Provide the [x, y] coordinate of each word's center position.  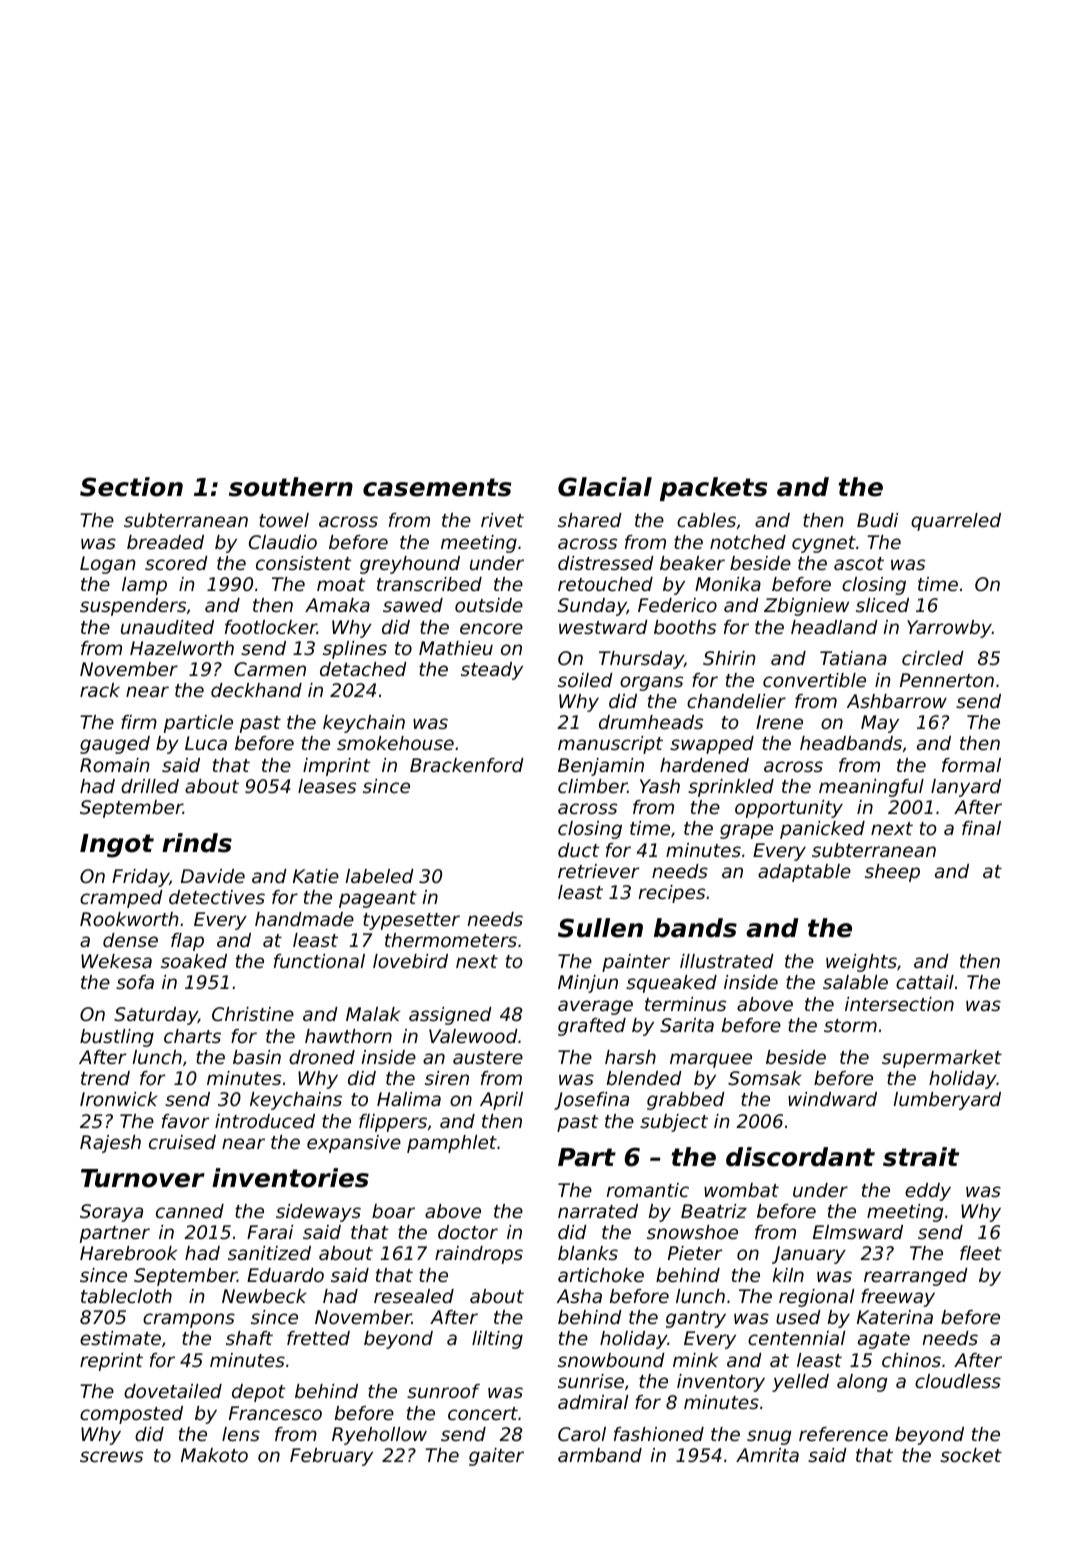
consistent [304, 563]
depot [259, 1393]
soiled [585, 680]
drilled [150, 786]
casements [437, 487]
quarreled [956, 522]
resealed [414, 1296]
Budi [877, 520]
